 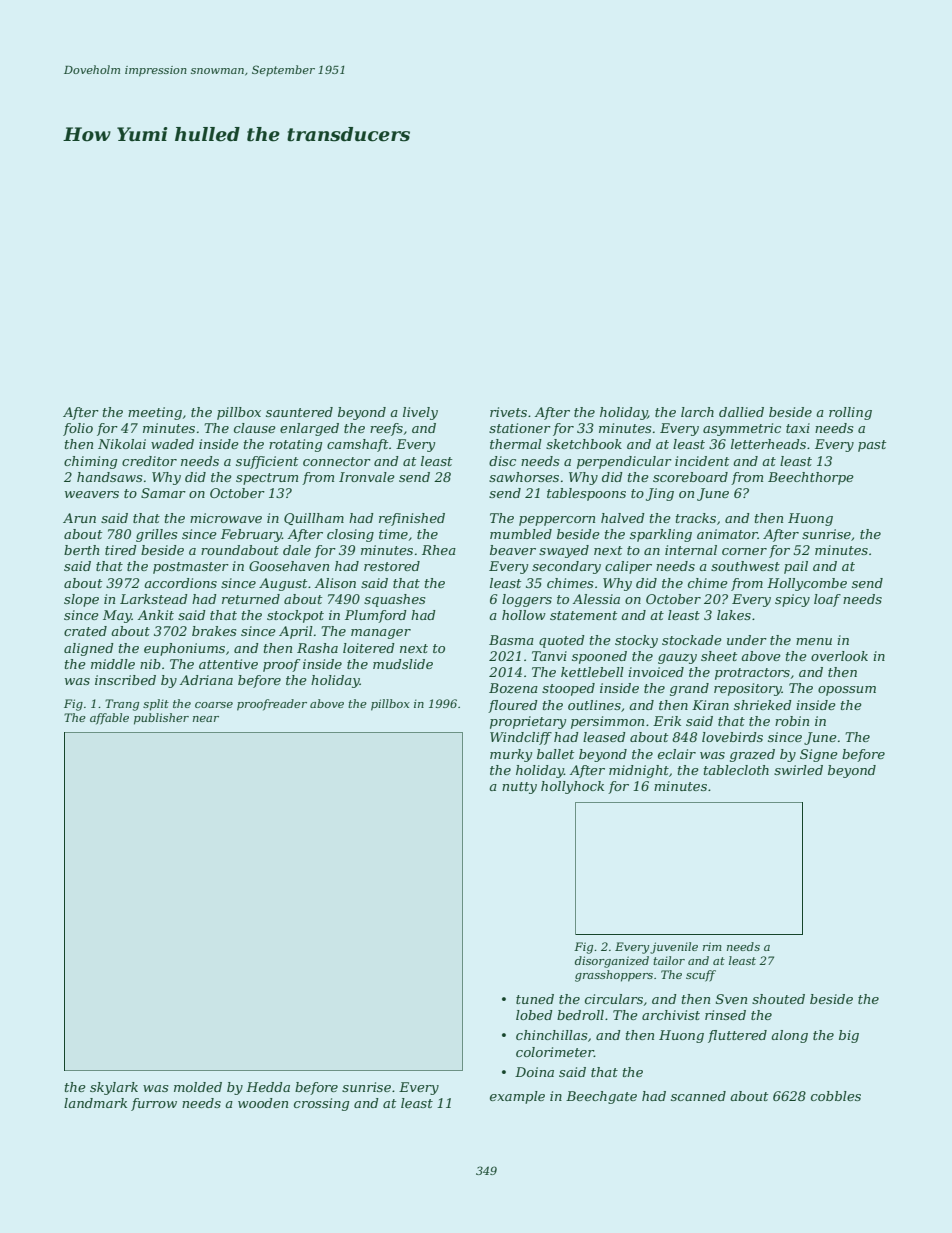 I want to click on affable, so click(x=109, y=719).
